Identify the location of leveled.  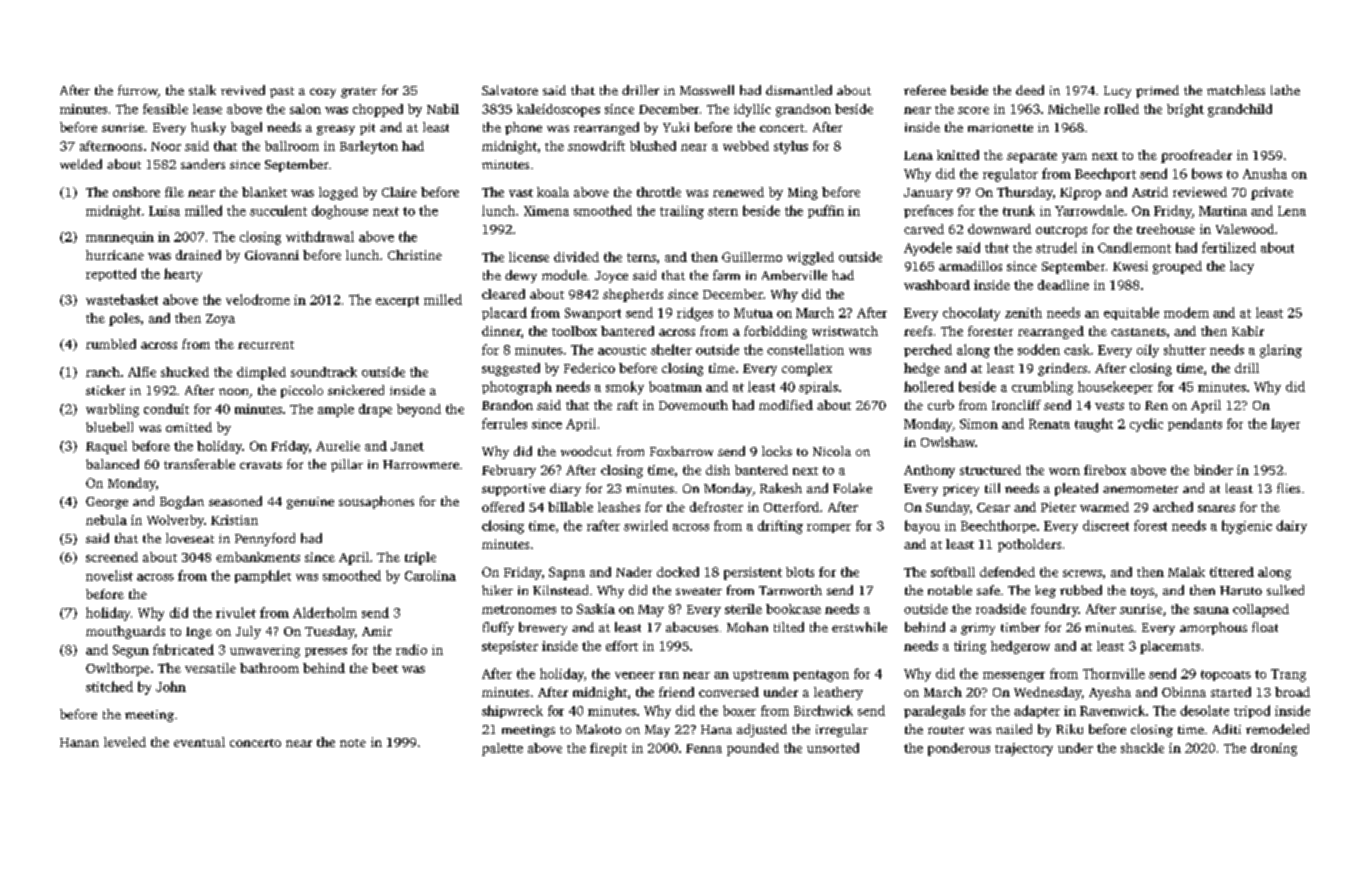
(125, 742).
